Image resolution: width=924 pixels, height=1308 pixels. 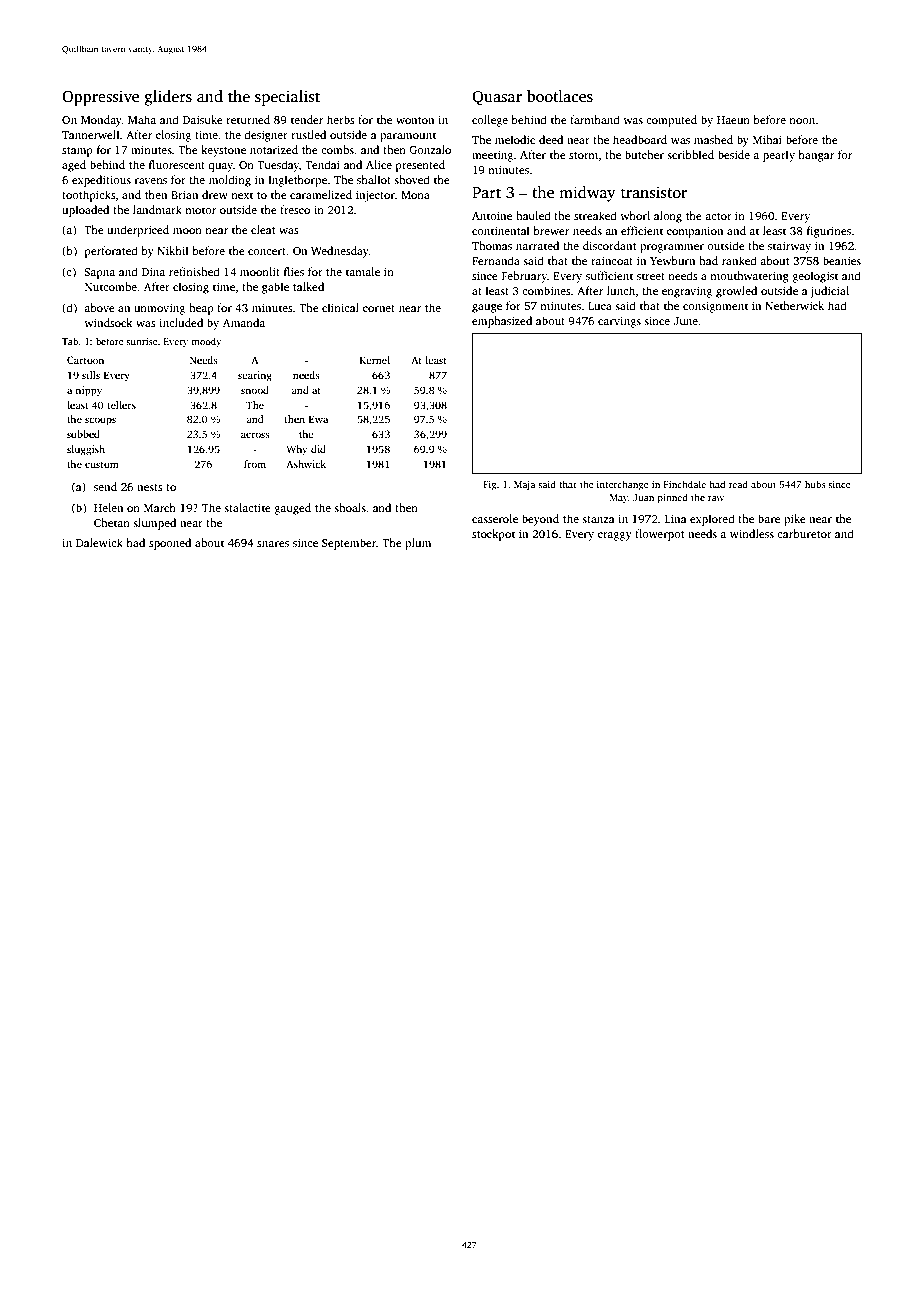 I want to click on Wednesday, so click(x=340, y=252).
